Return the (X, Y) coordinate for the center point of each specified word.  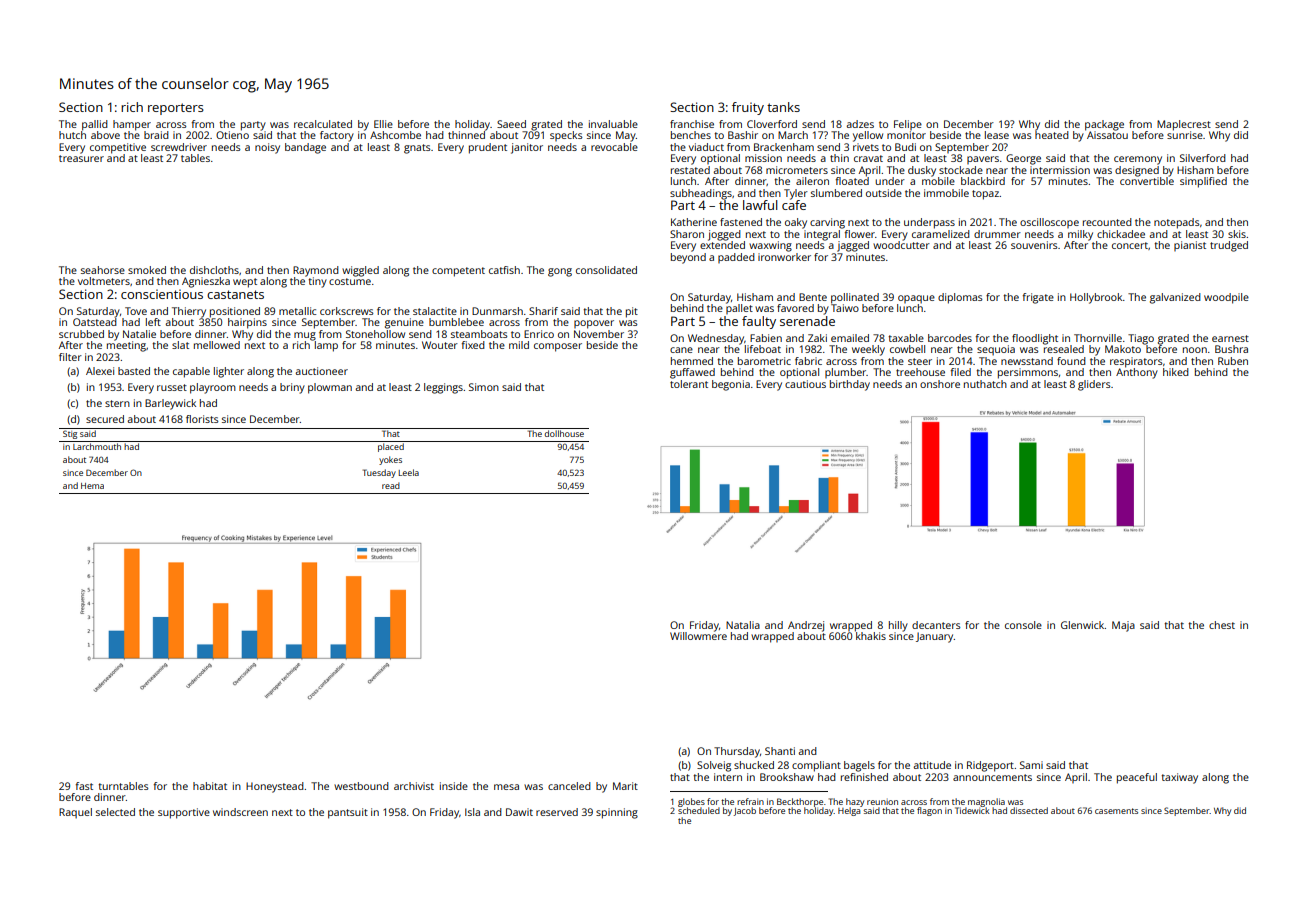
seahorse (103, 270)
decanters (936, 625)
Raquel (75, 813)
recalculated (323, 124)
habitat (210, 786)
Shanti (780, 751)
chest (1222, 625)
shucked (754, 765)
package (1104, 125)
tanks (783, 107)
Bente (813, 297)
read (391, 485)
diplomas (960, 298)
